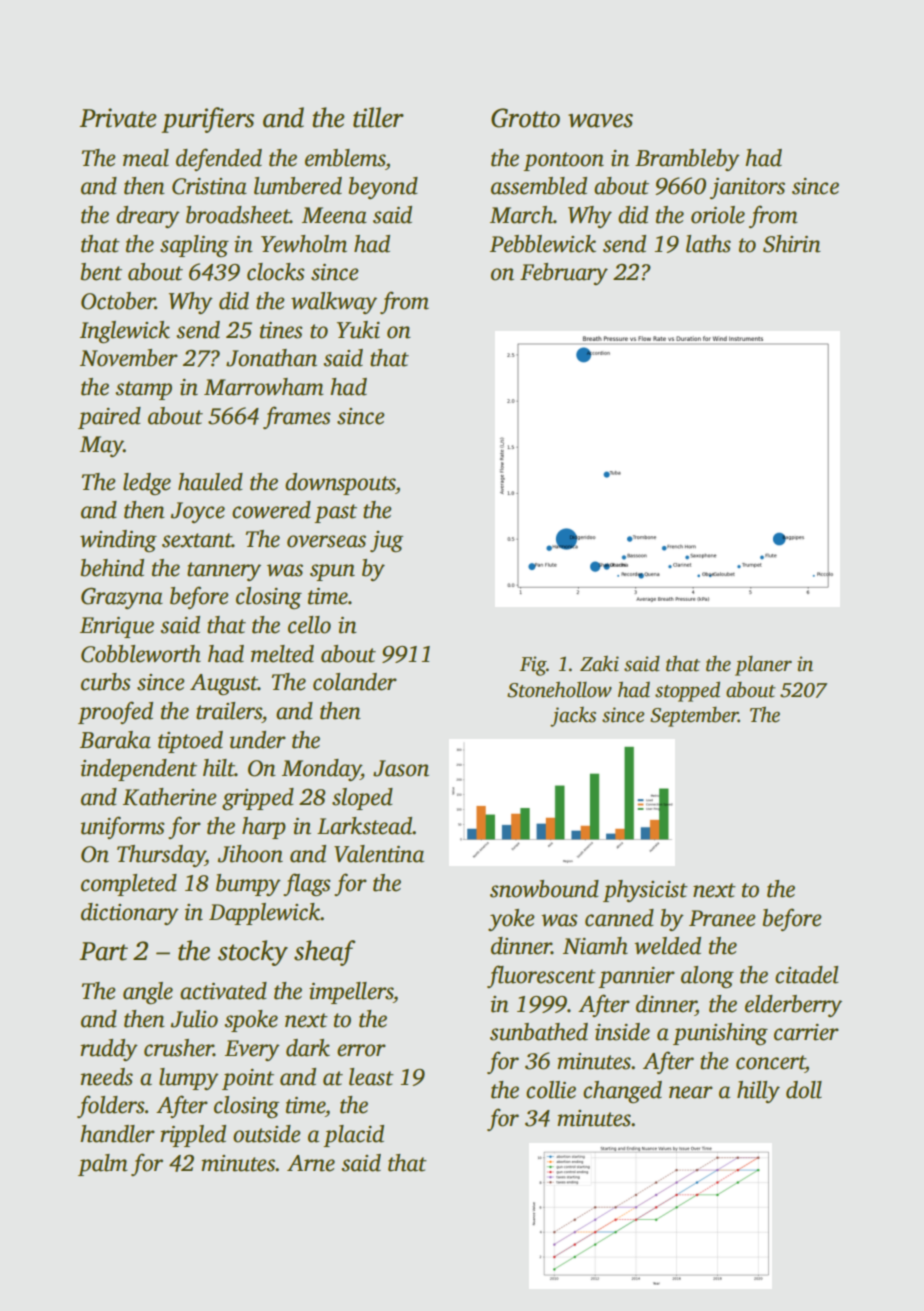  I want to click on Cristina, so click(209, 186).
